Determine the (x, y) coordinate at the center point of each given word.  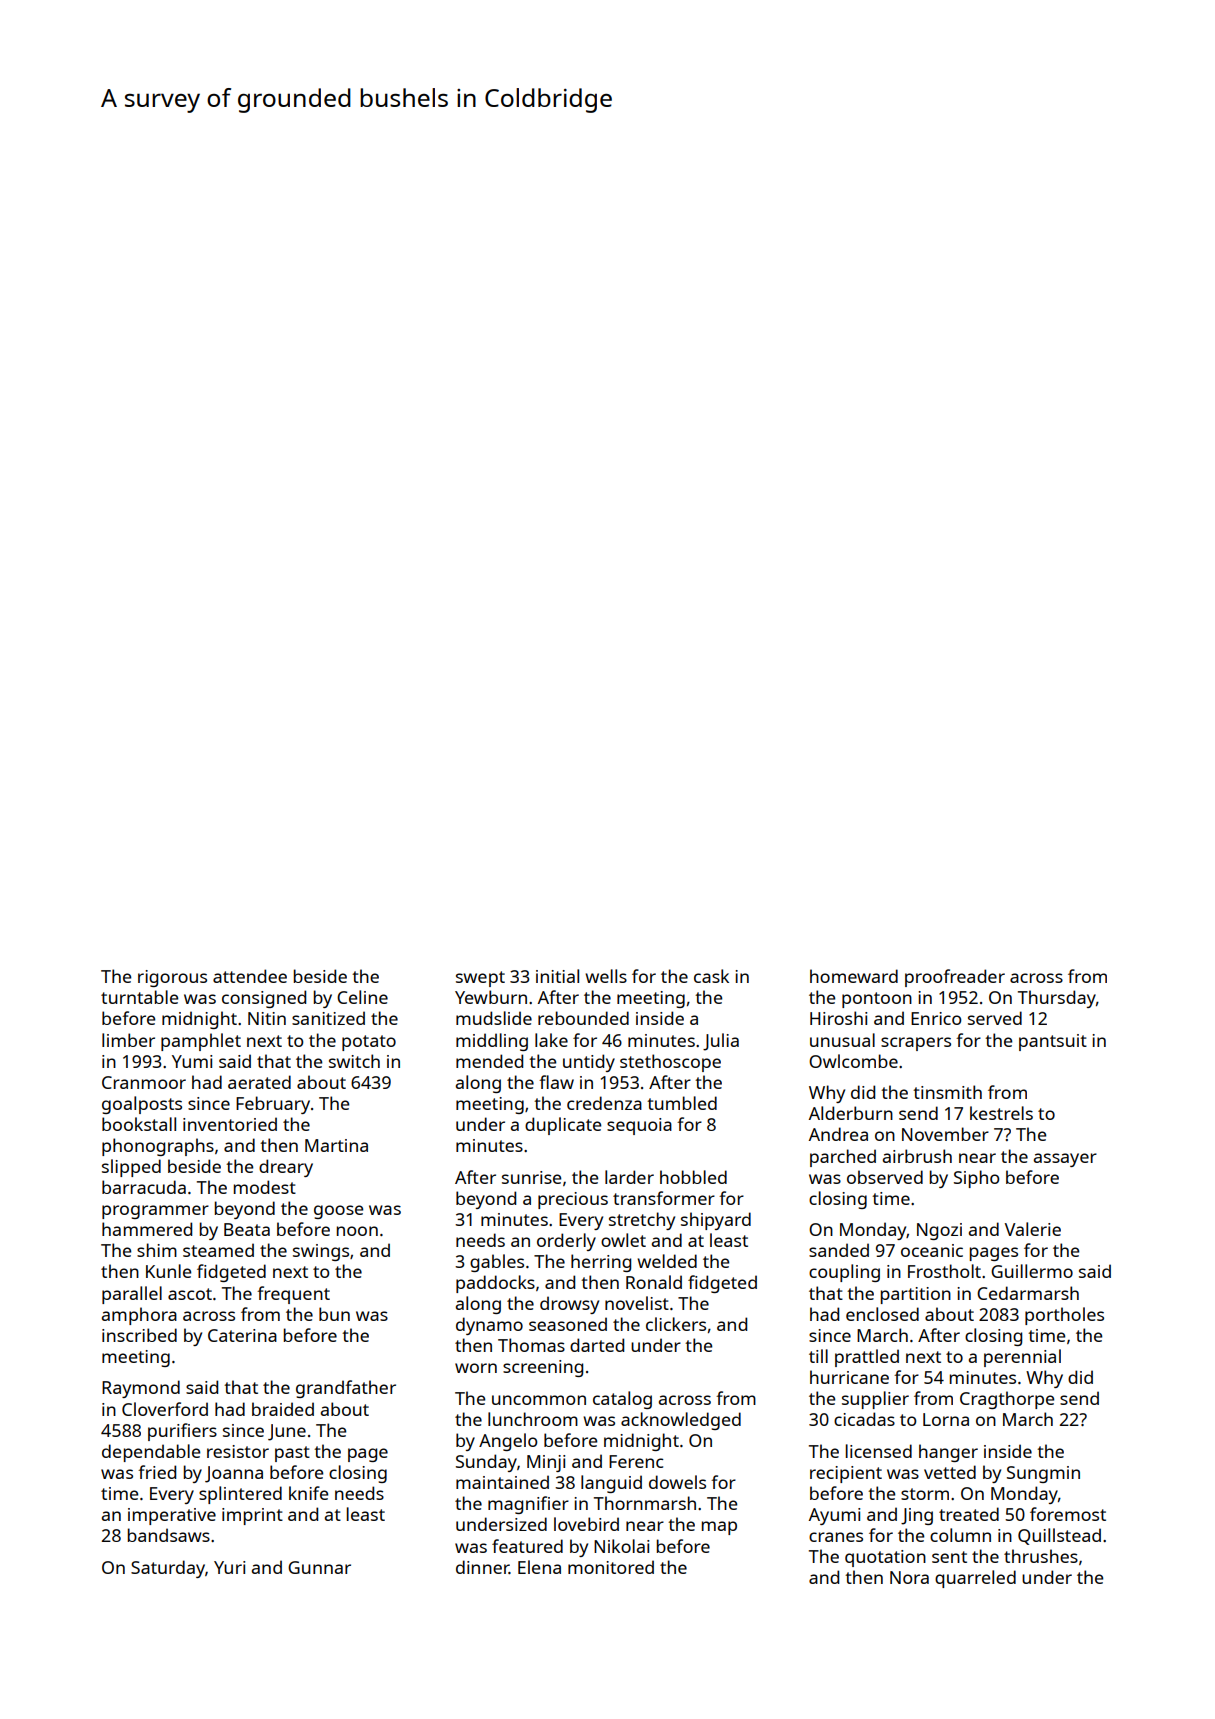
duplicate (563, 1126)
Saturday (168, 1569)
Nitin (267, 1018)
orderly (566, 1242)
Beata (247, 1229)
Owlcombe (853, 1061)
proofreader (955, 978)
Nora (909, 1577)
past (292, 1454)
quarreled (975, 1579)
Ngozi (939, 1231)
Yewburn (491, 997)
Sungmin (1043, 1474)
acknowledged (681, 1421)
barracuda (144, 1187)
